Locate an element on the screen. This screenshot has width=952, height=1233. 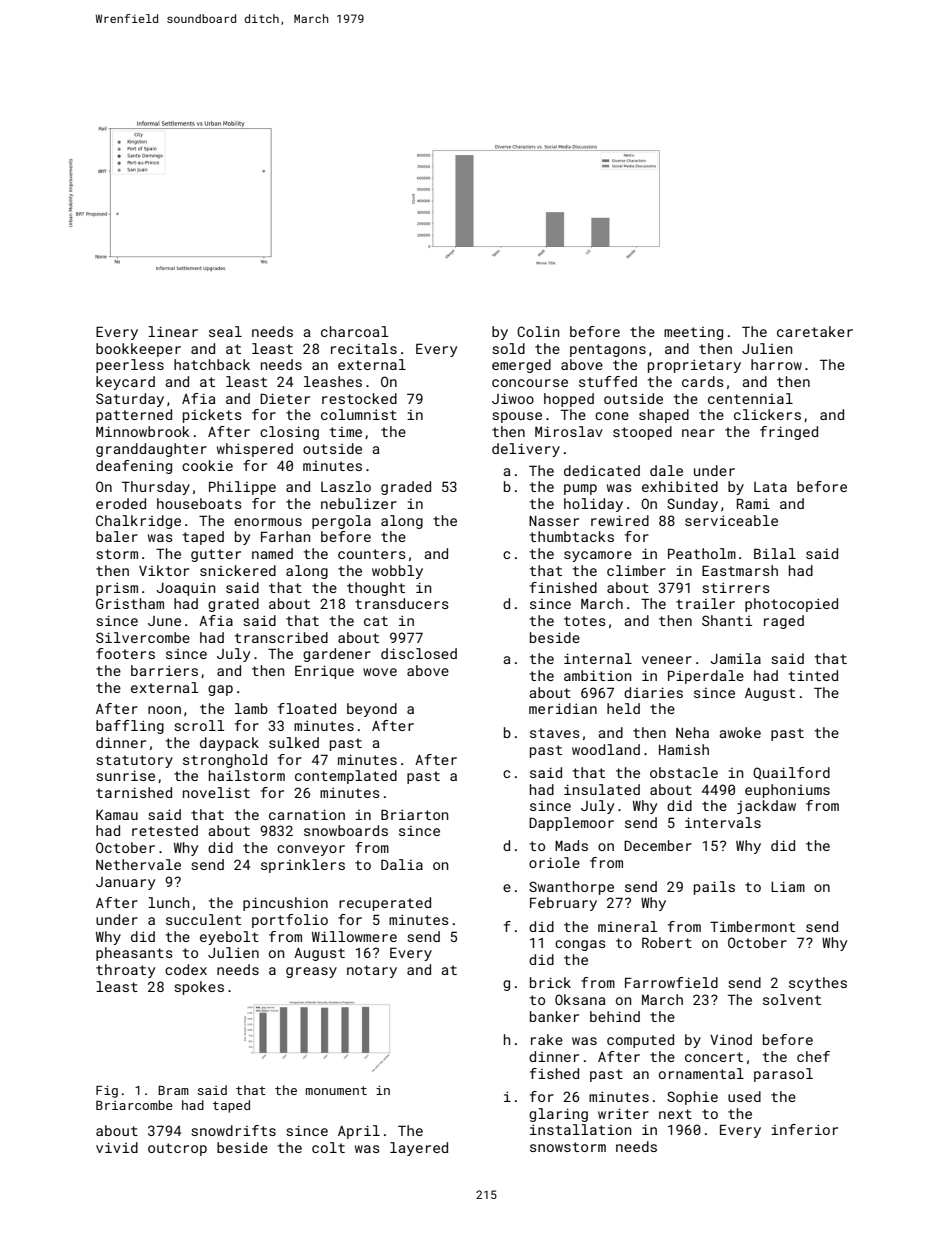
enormous is located at coordinates (268, 522).
